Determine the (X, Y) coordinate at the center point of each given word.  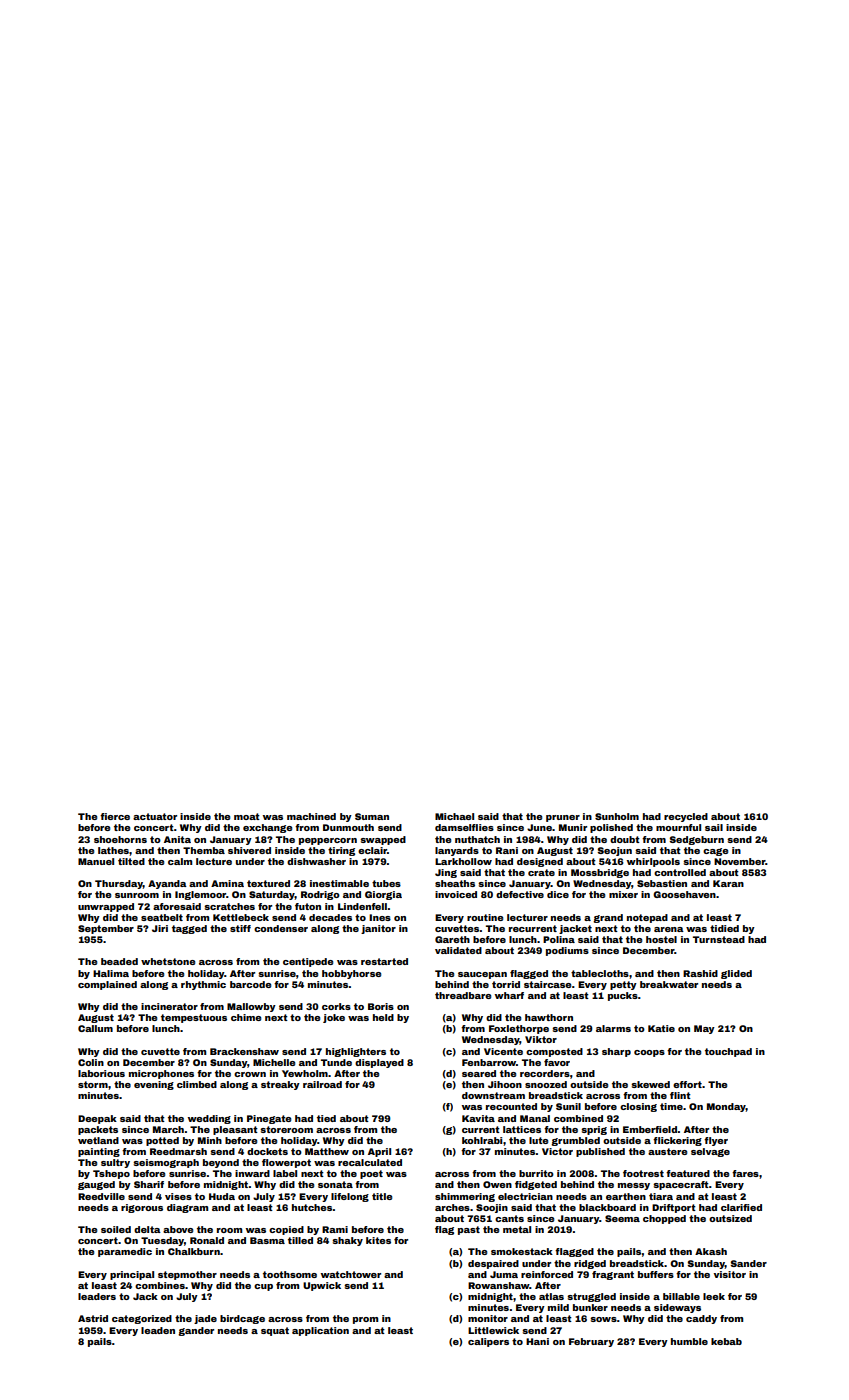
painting (99, 1152)
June (539, 827)
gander (196, 1331)
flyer (716, 1141)
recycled (686, 817)
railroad (322, 1084)
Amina (227, 883)
